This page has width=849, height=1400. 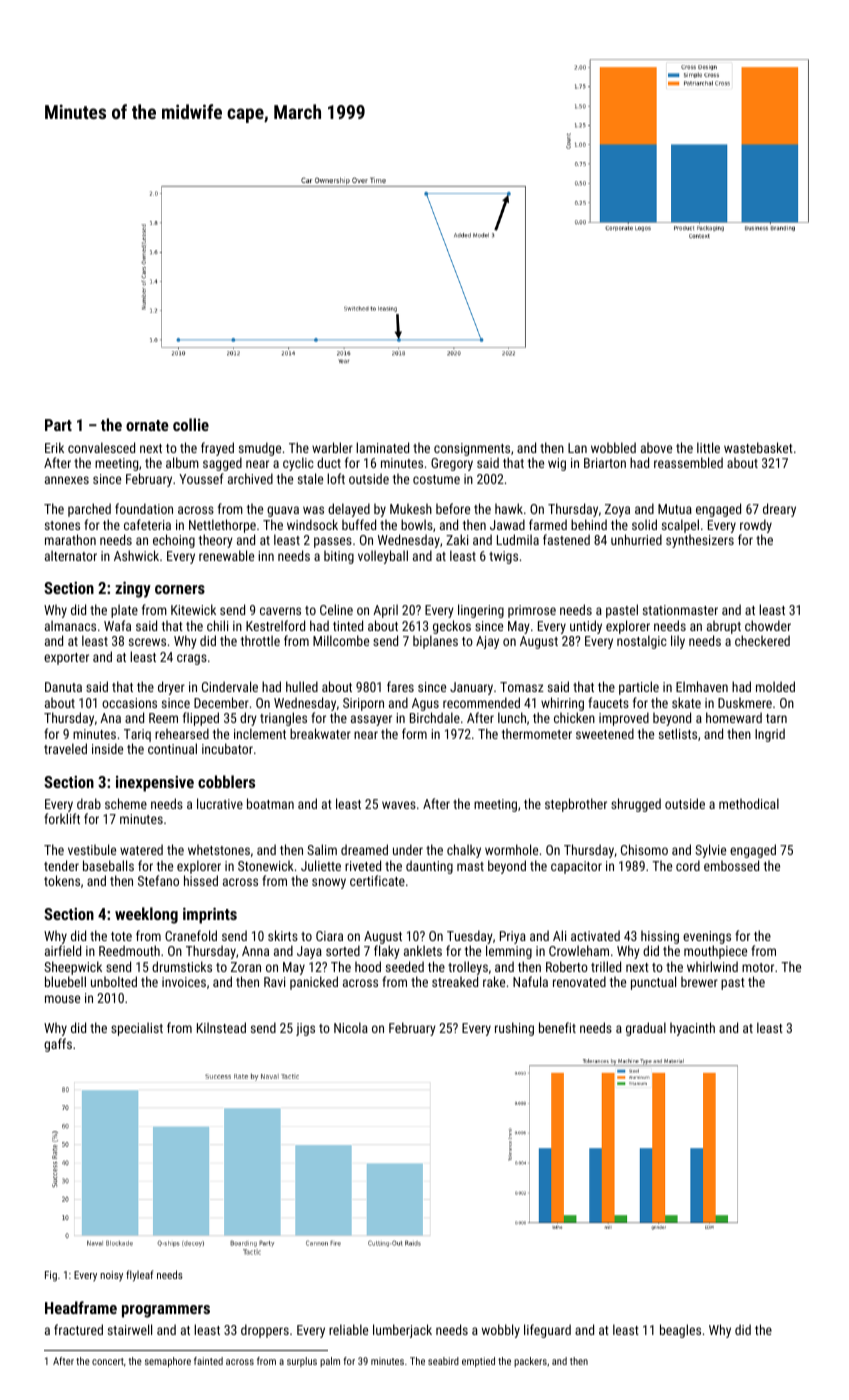 I want to click on concert, so click(x=108, y=1361).
